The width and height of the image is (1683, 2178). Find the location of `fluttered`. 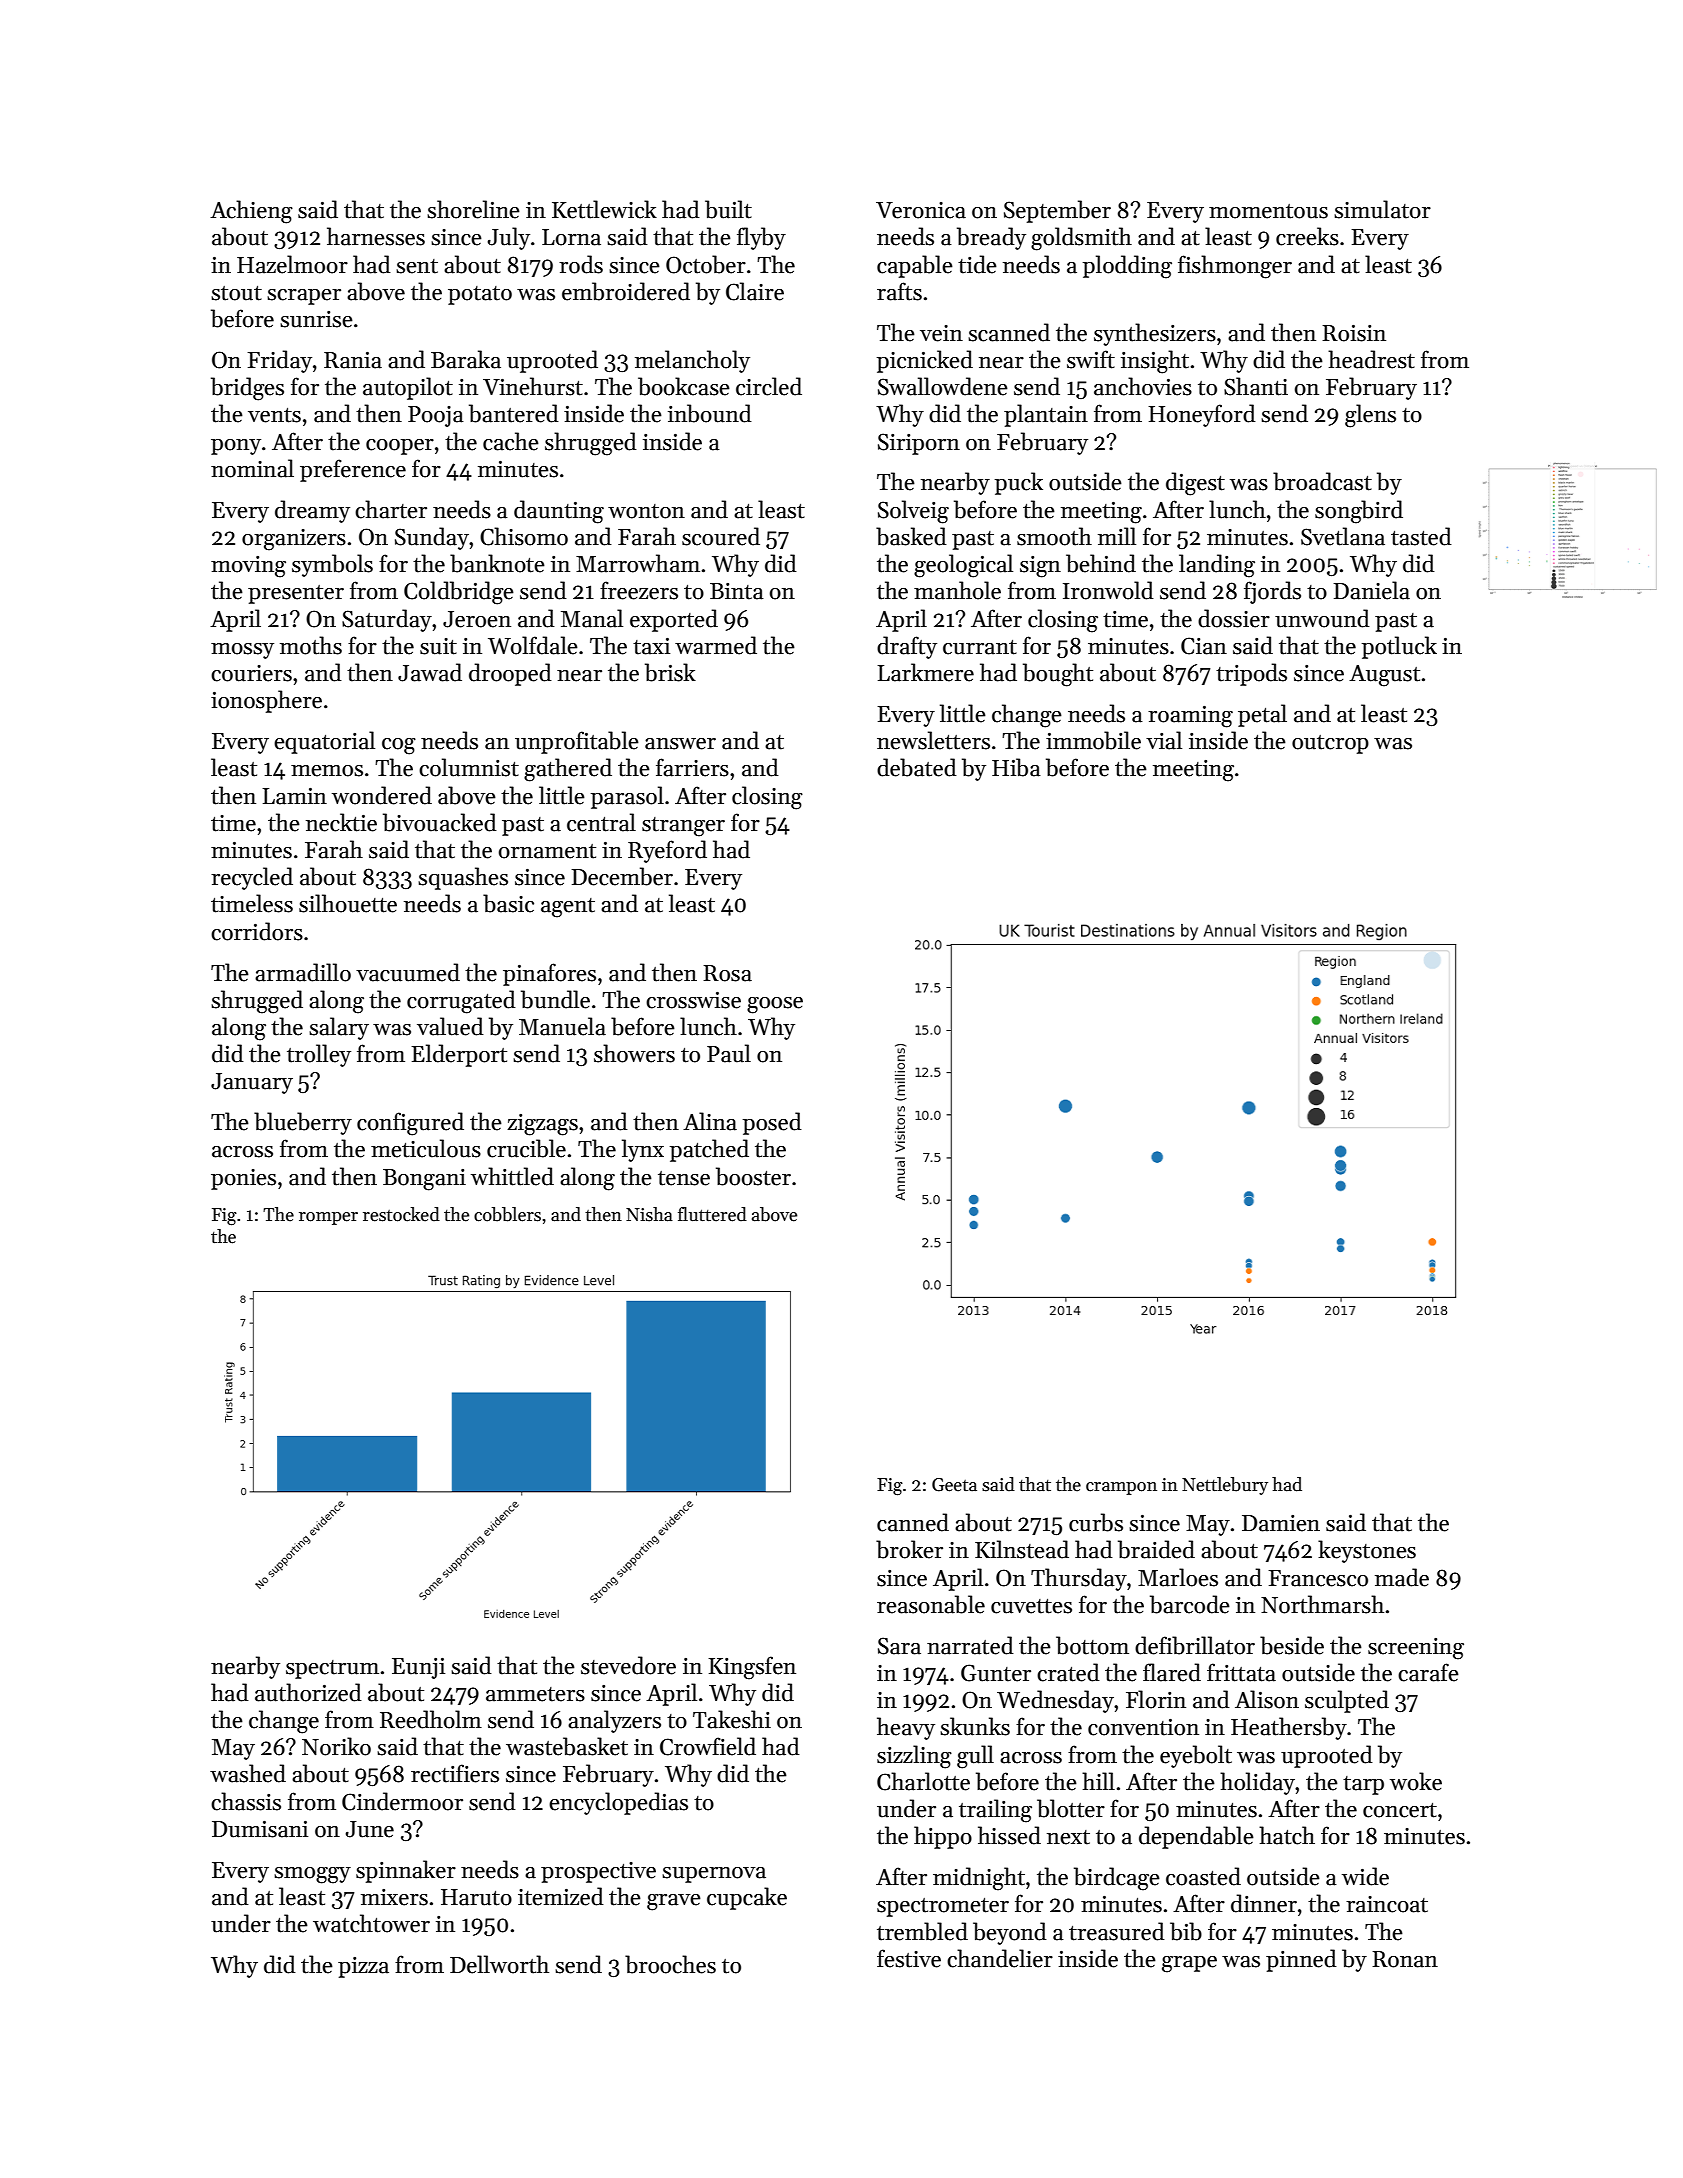

fluttered is located at coordinates (712, 1214).
